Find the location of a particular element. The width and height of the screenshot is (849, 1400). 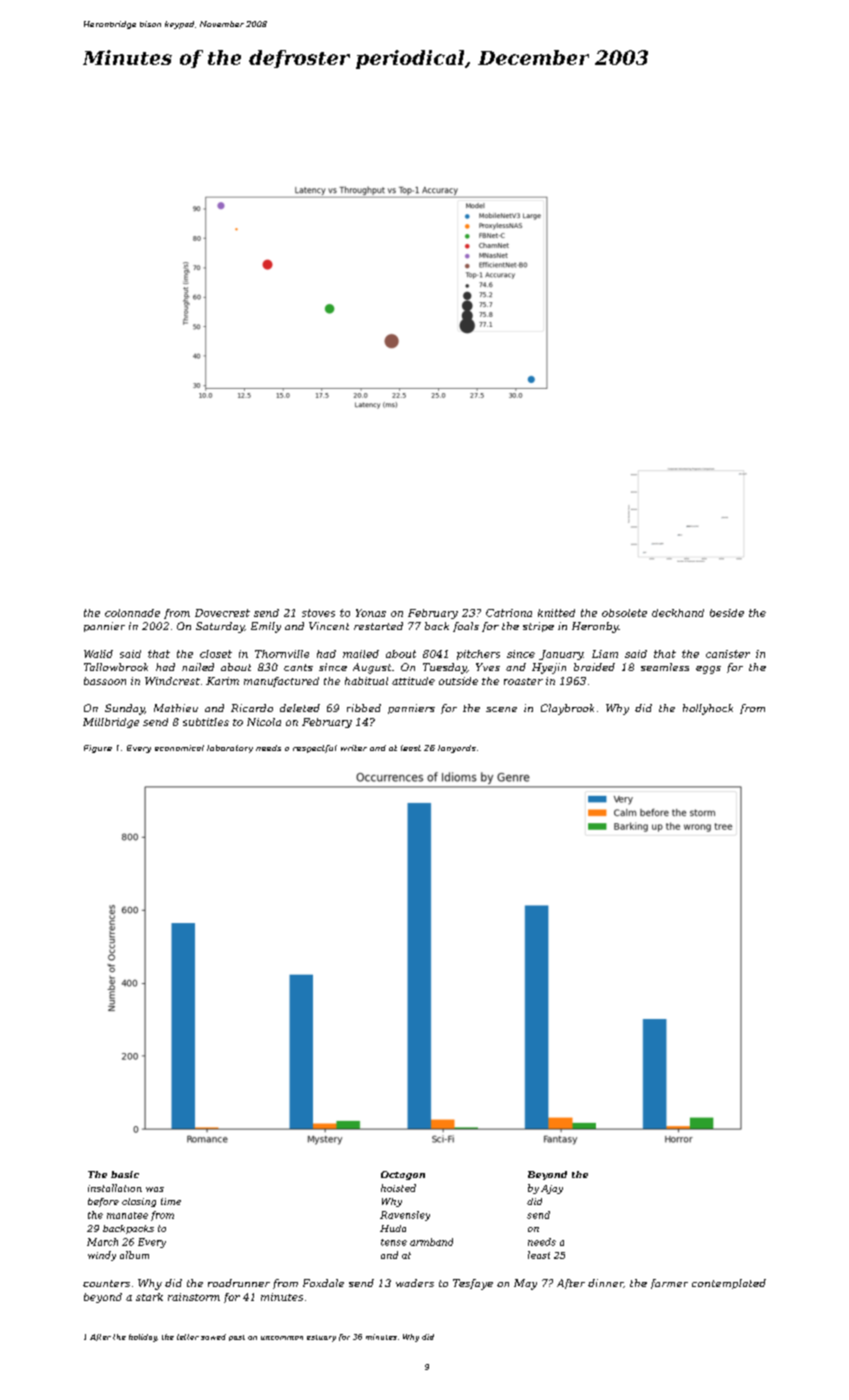

lanyards is located at coordinates (457, 749).
